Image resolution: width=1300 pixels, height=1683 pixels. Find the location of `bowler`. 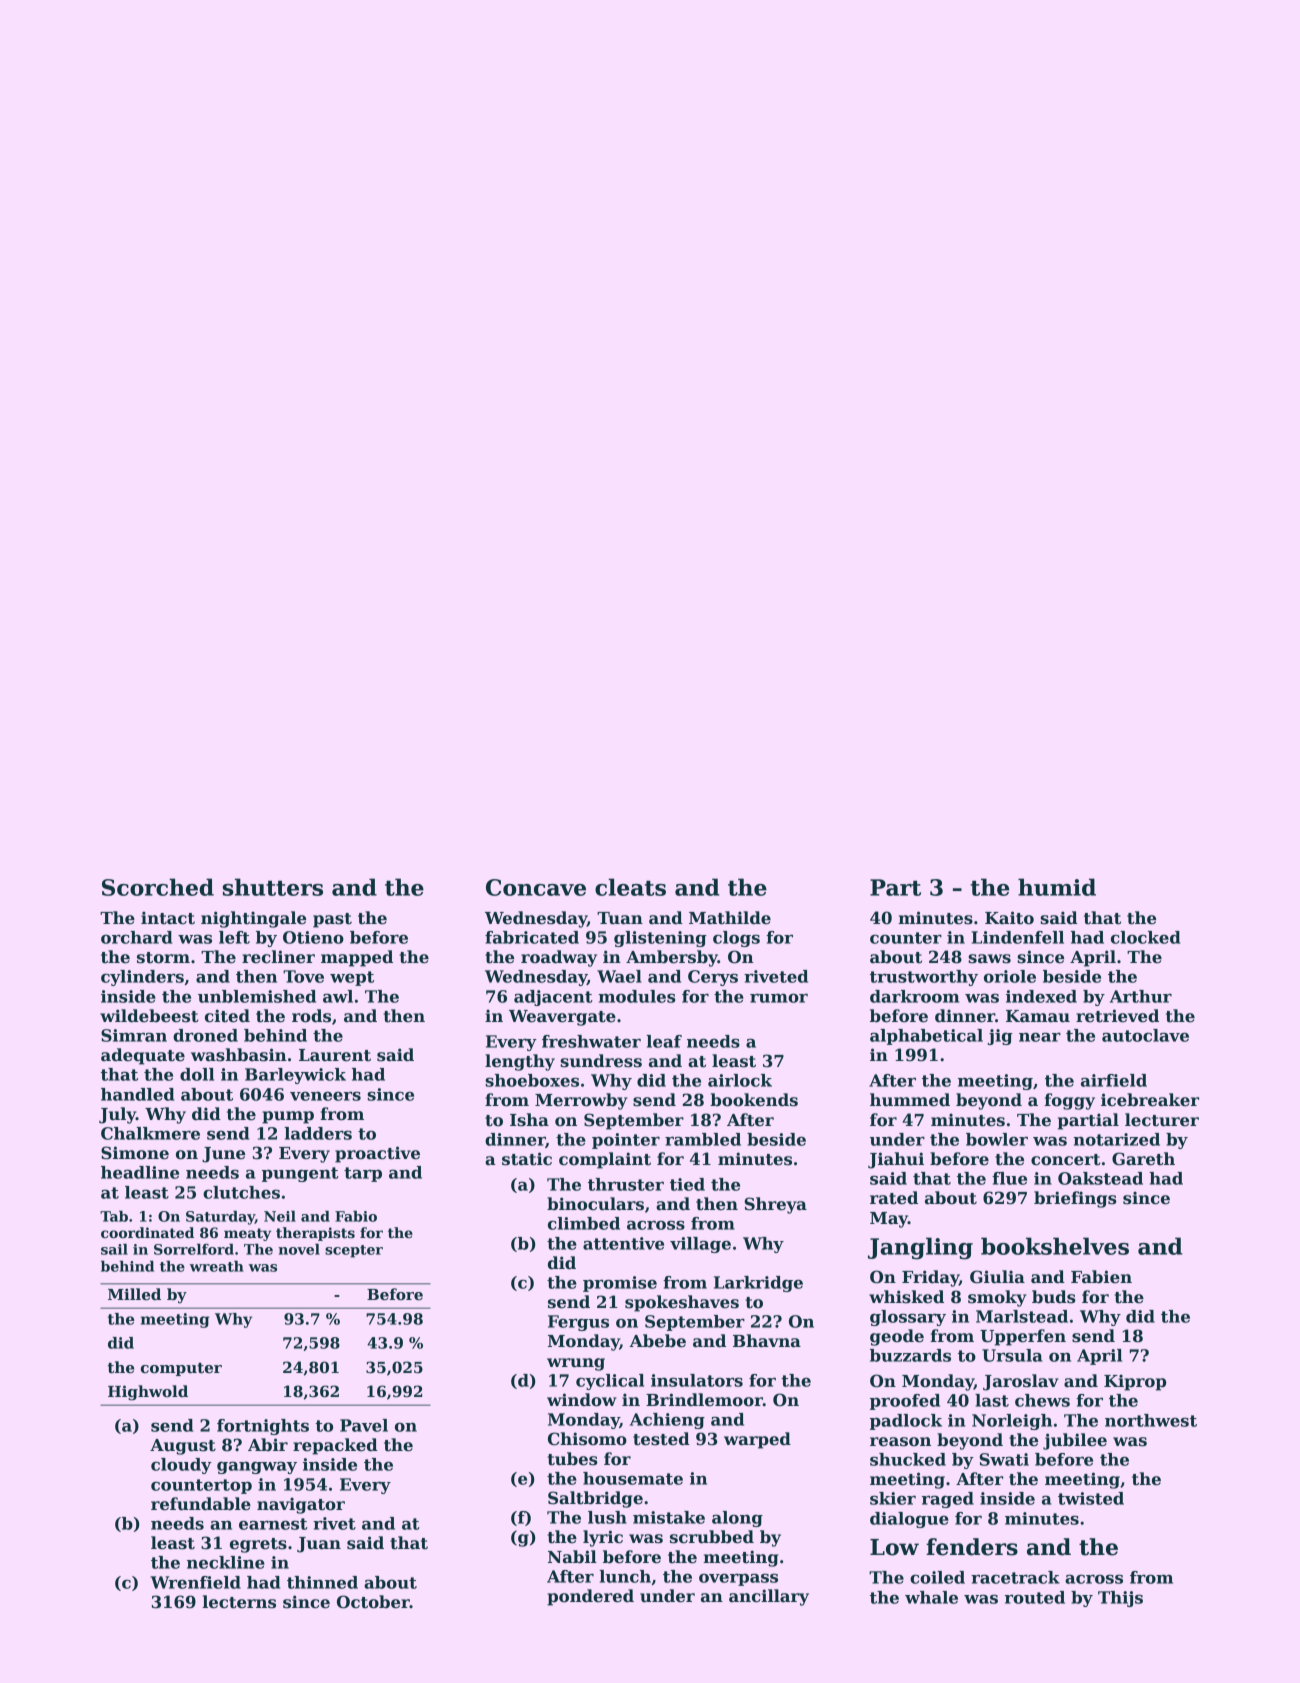

bowler is located at coordinates (997, 1139).
